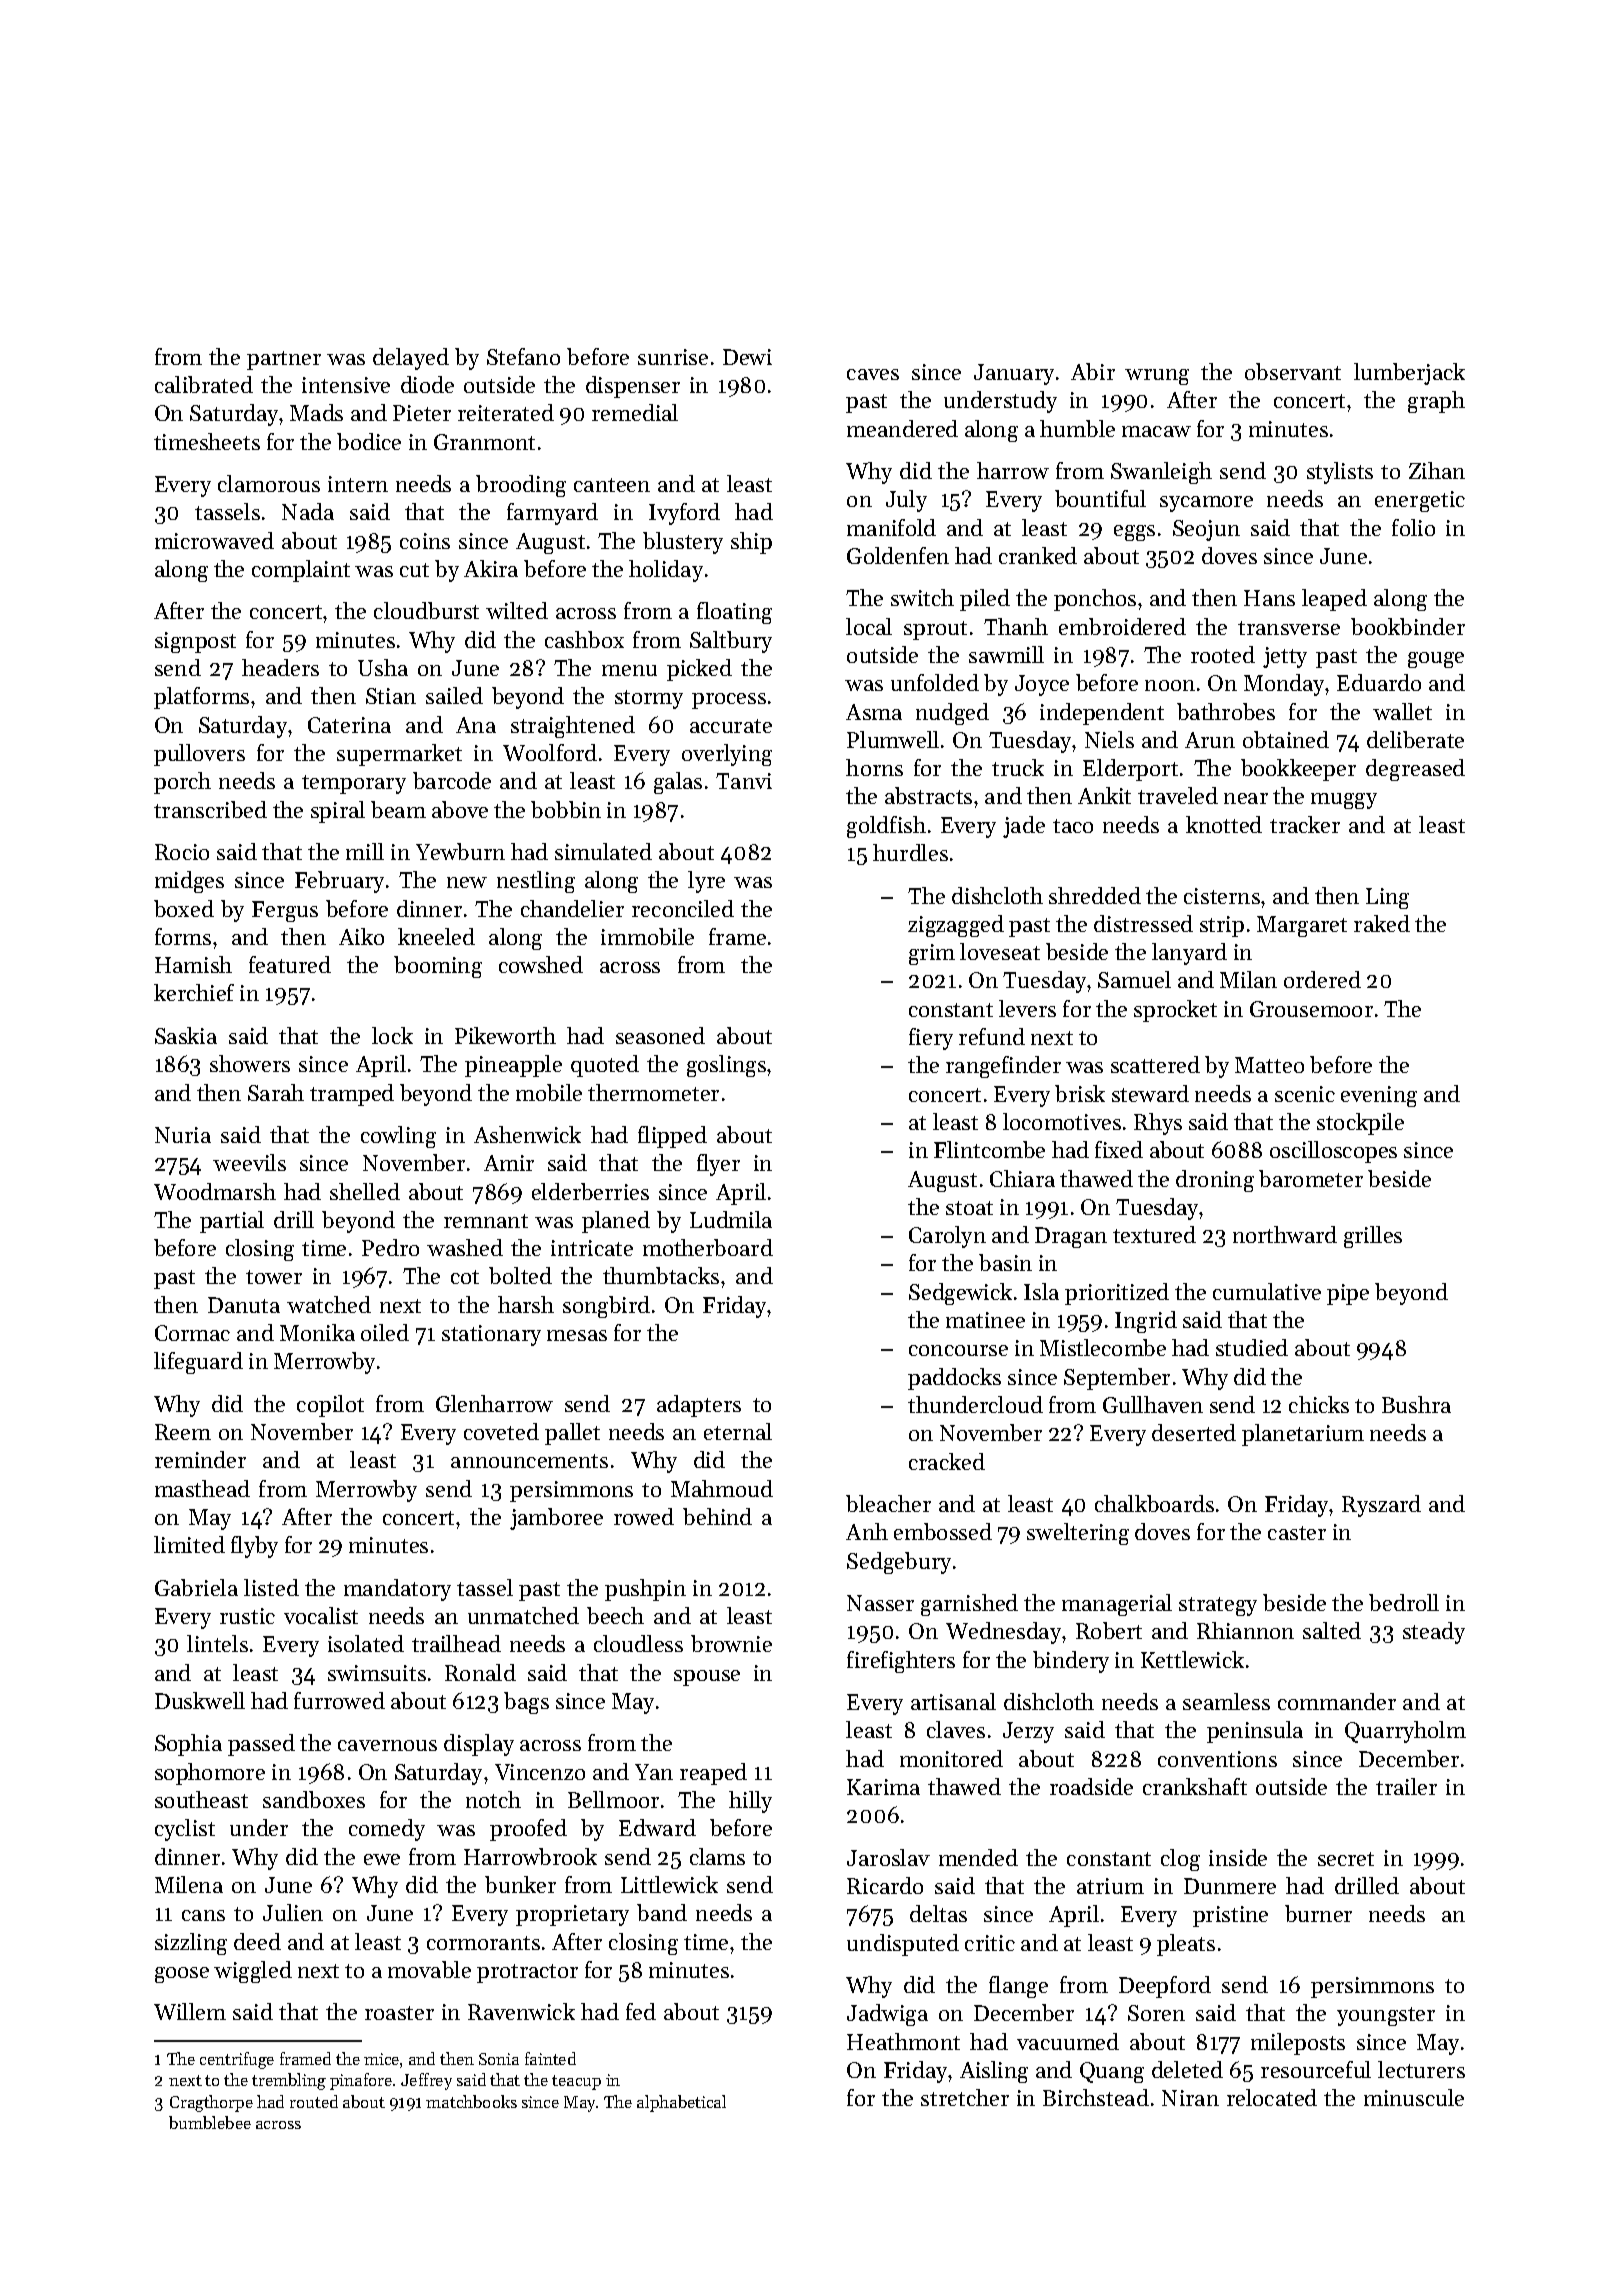 The width and height of the screenshot is (1620, 2292). Describe the element at coordinates (902, 428) in the screenshot. I see `meandered` at that location.
